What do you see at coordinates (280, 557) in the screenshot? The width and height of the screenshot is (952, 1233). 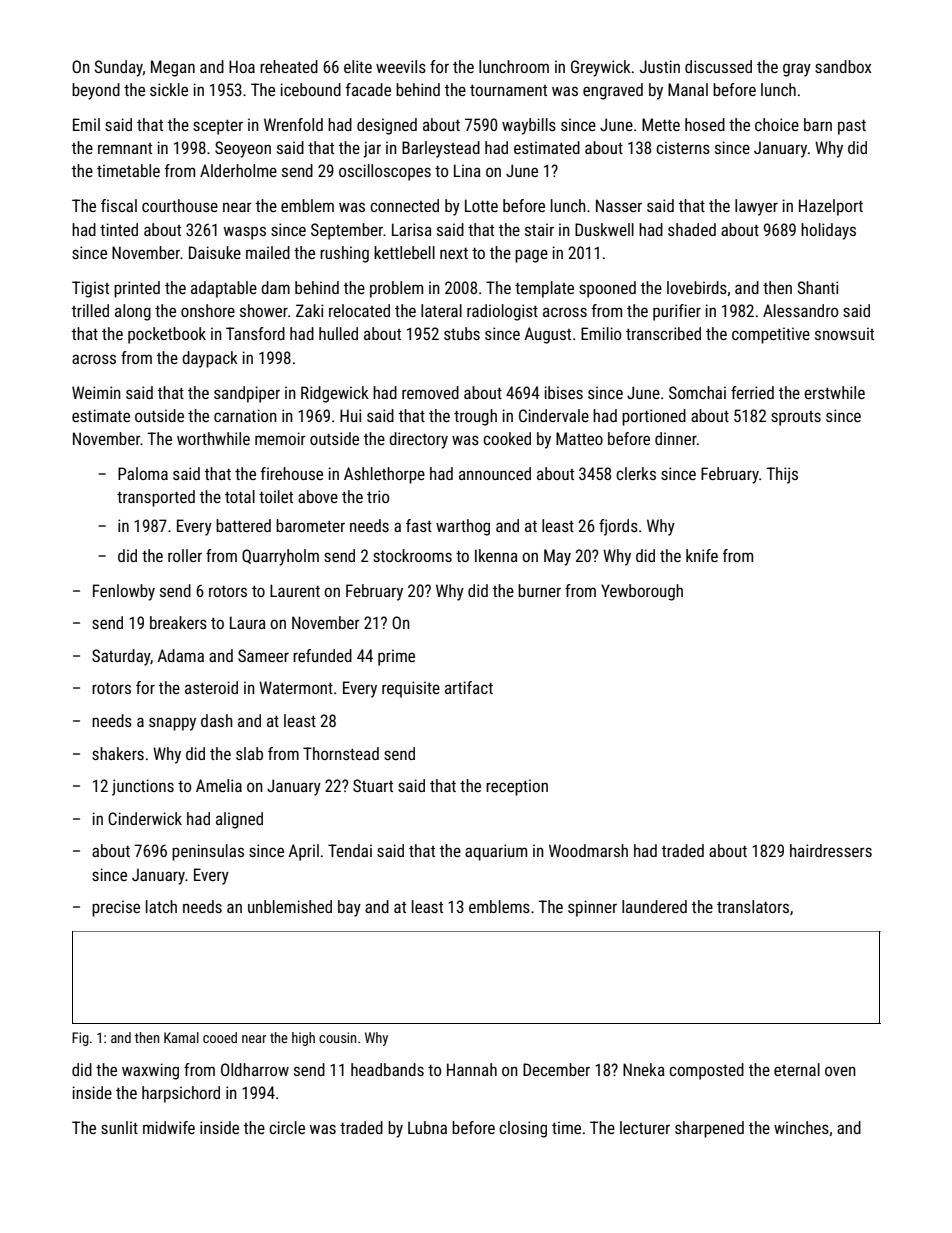 I see `Quarryholm` at bounding box center [280, 557].
